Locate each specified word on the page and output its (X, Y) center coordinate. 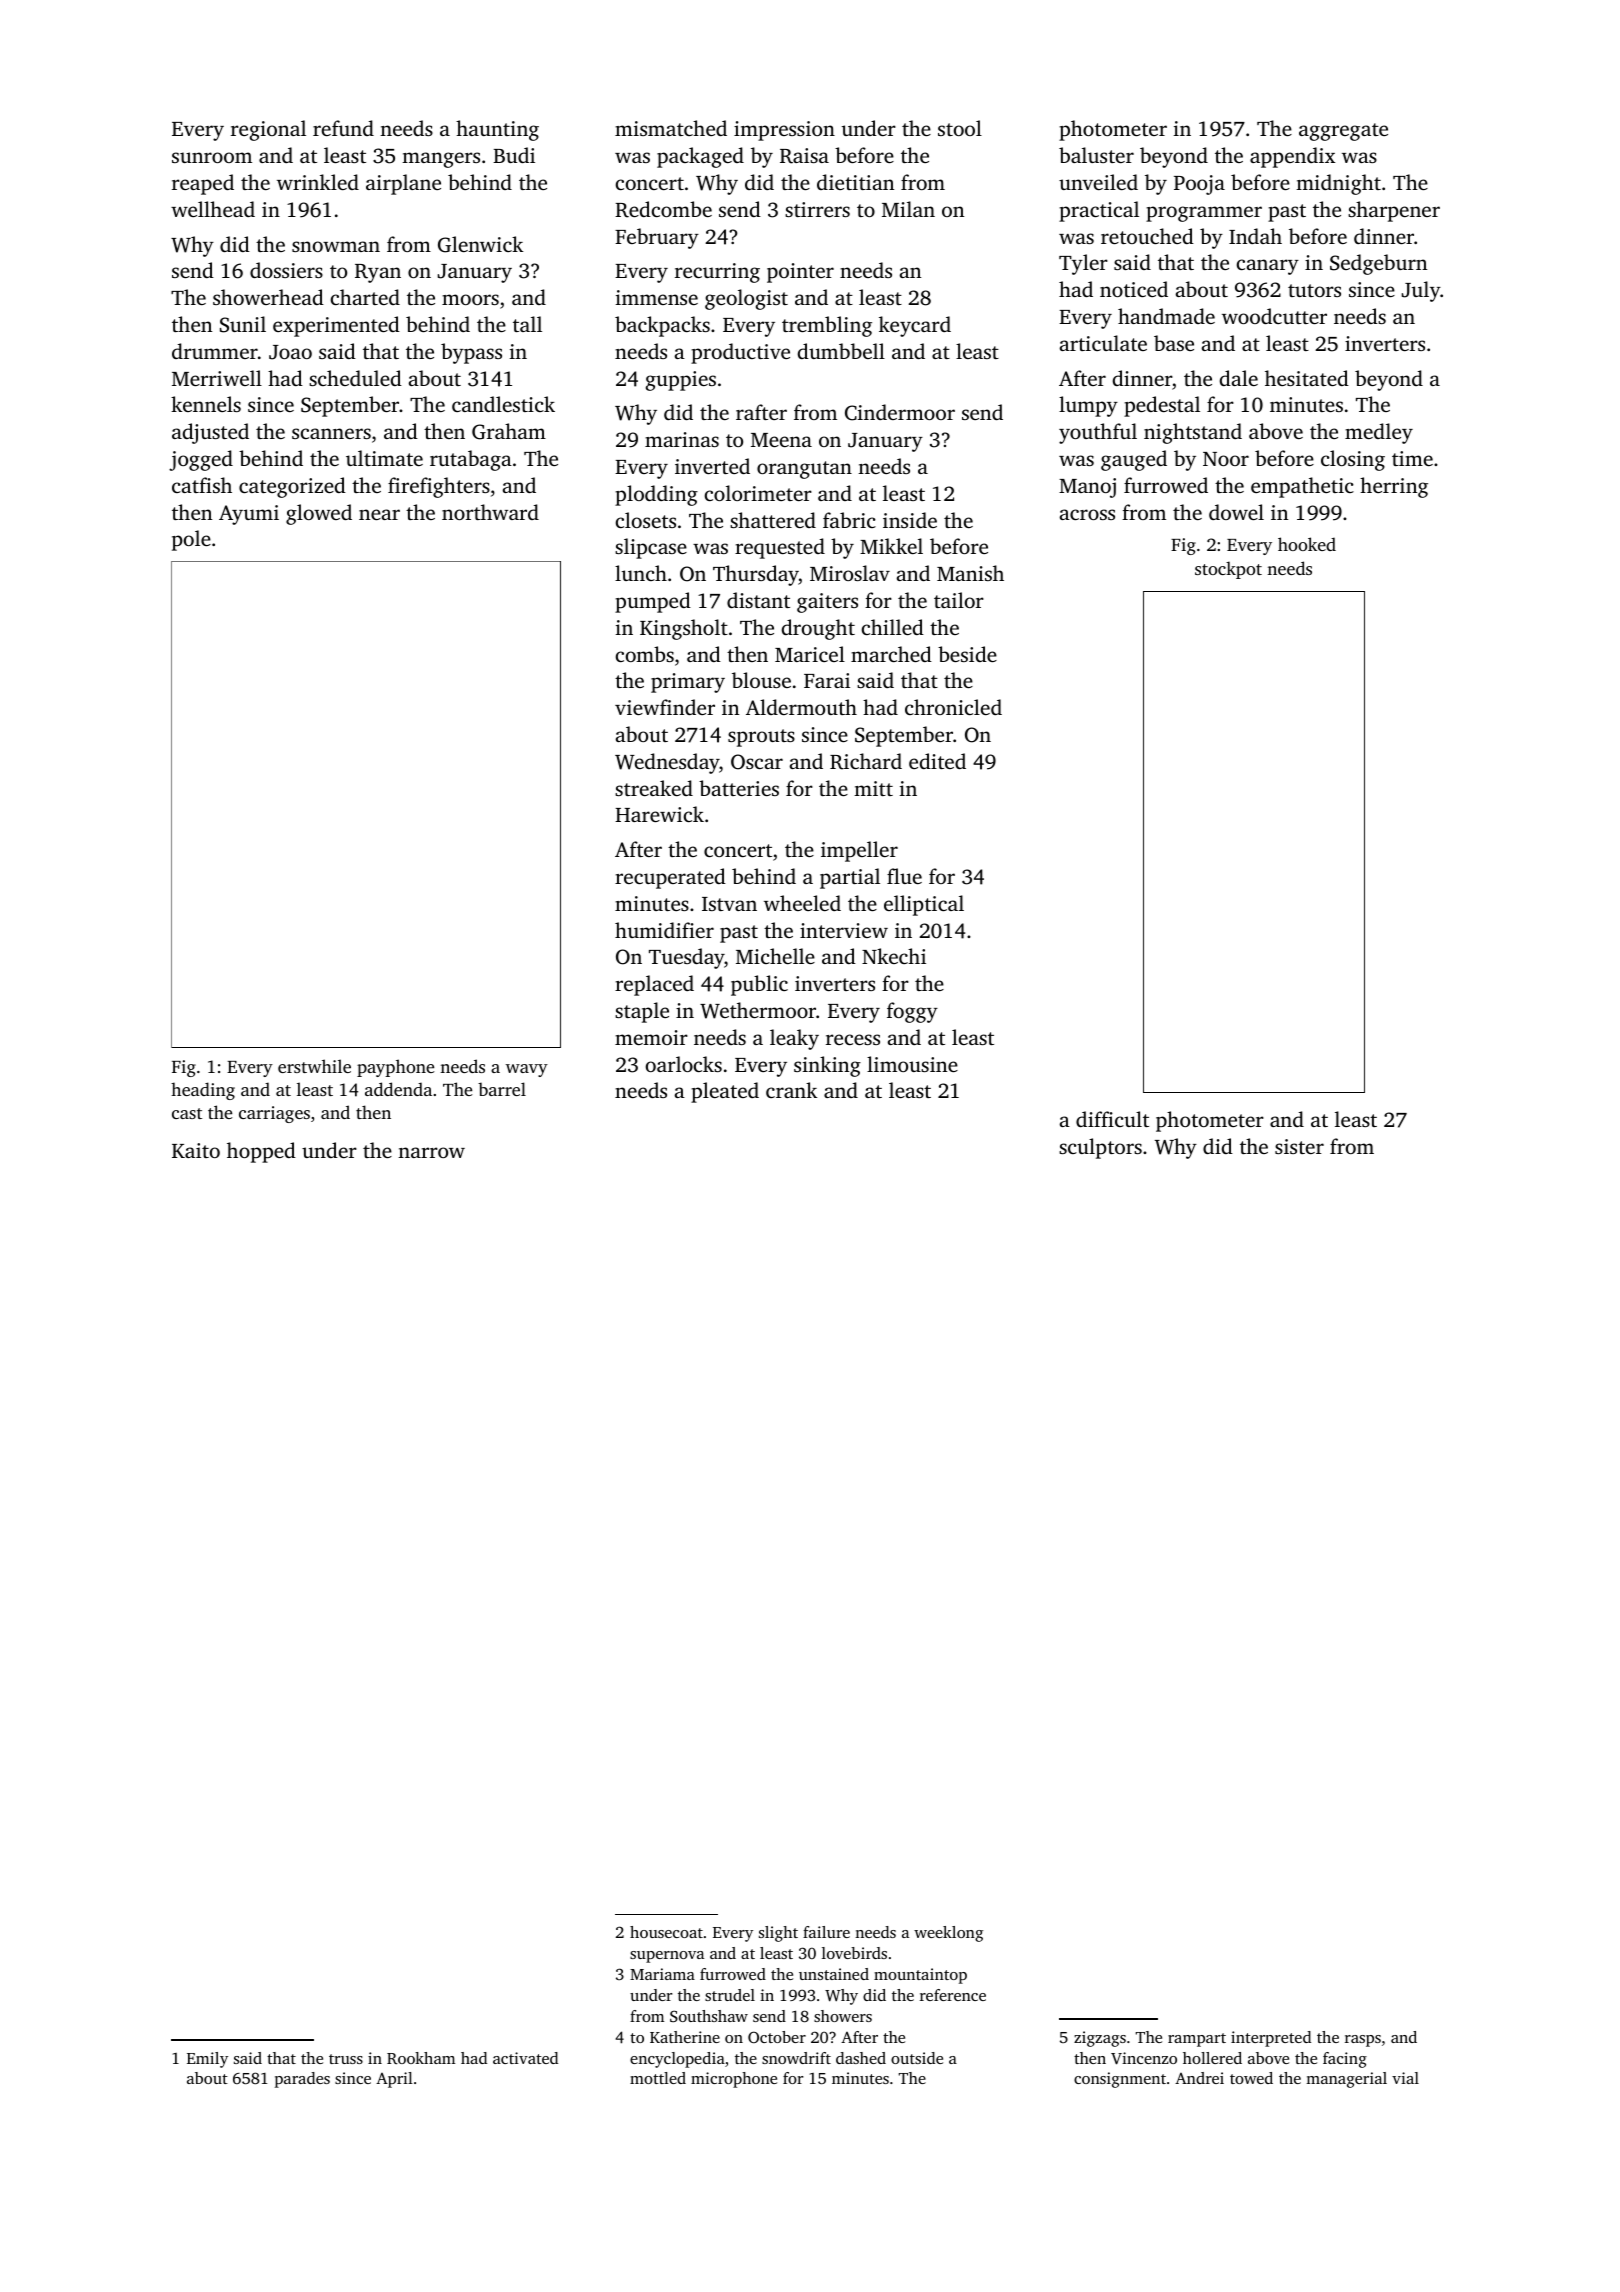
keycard (915, 326)
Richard (866, 761)
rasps (1363, 2041)
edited (937, 761)
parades (302, 2080)
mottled (658, 2078)
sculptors (1100, 1148)
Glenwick (480, 244)
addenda (398, 1089)
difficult (1112, 1119)
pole (191, 540)
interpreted (1271, 2039)
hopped (261, 1152)
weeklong (948, 1934)
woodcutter (1274, 316)
